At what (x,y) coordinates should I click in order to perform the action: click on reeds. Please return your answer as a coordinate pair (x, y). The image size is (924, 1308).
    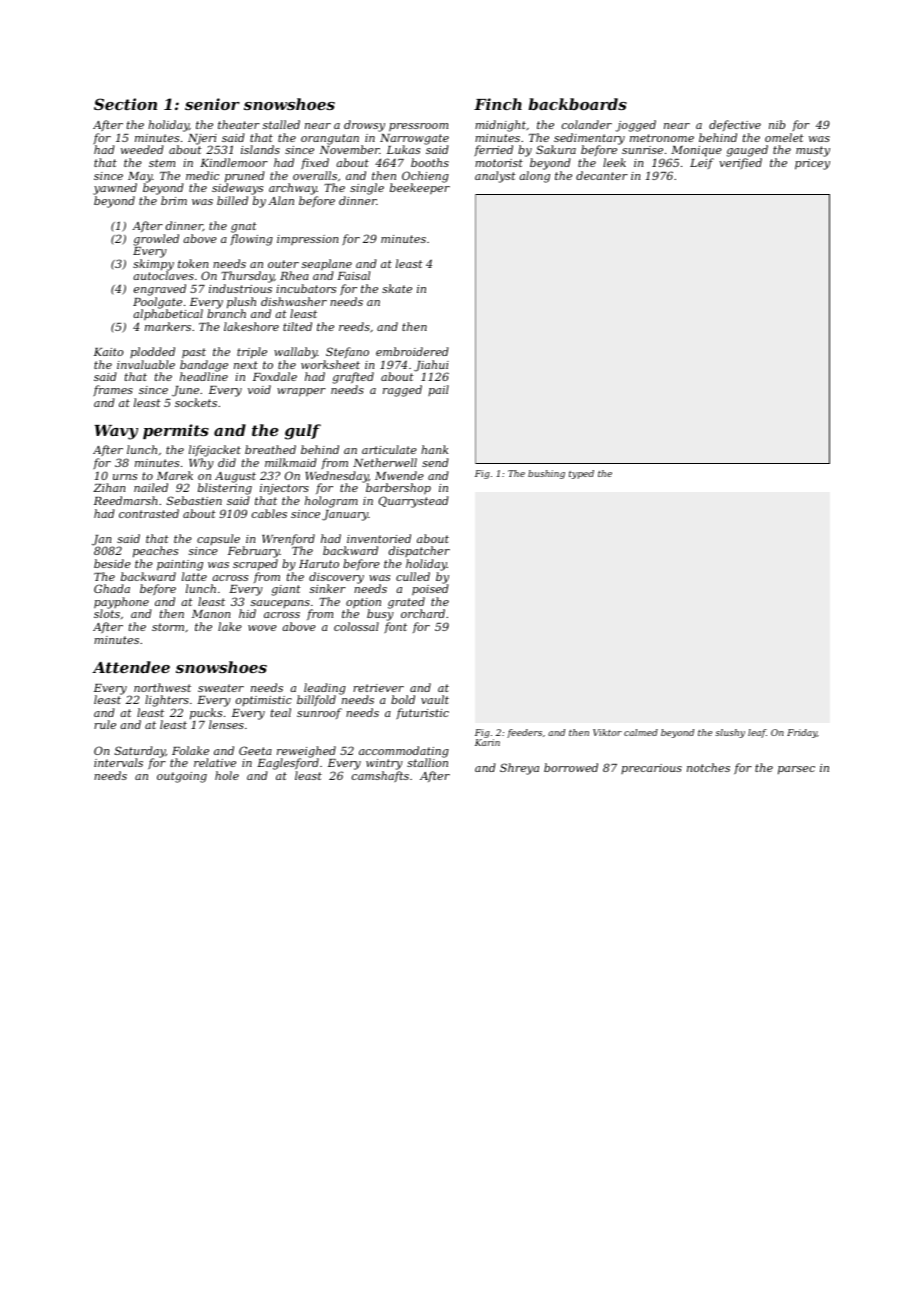
    Looking at the image, I should click on (354, 326).
